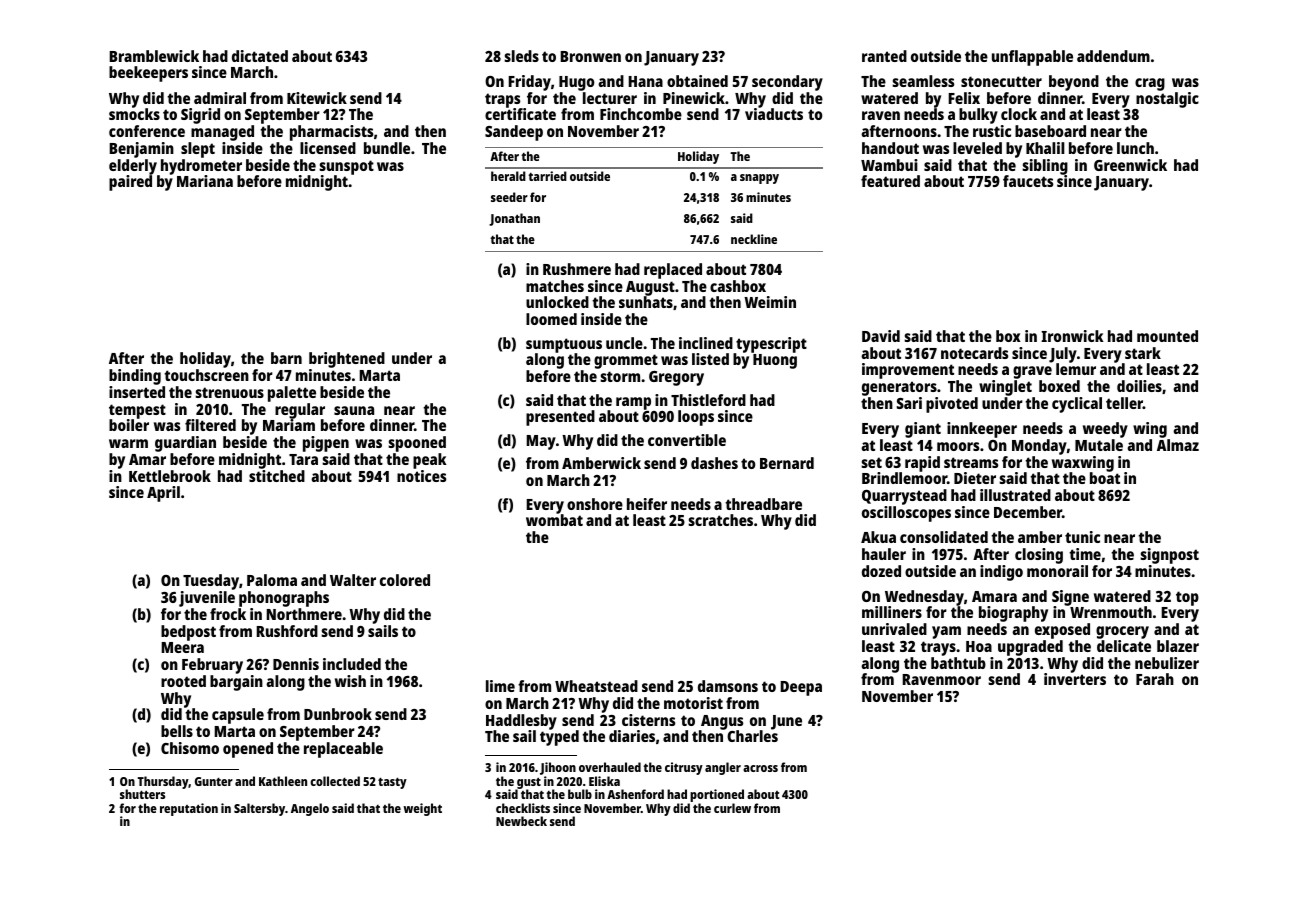 The image size is (1308, 924). I want to click on paired, so click(130, 183).
